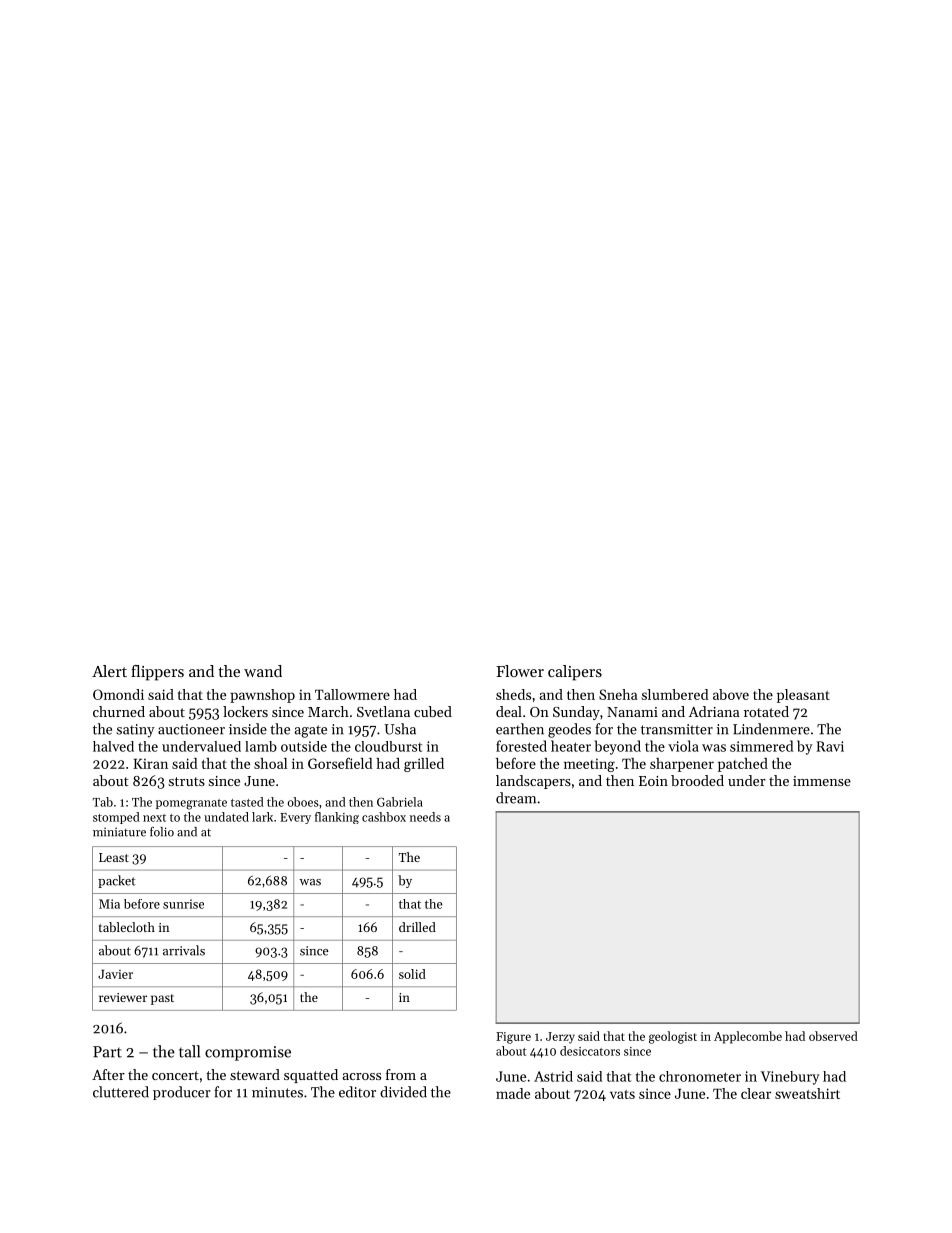 The image size is (952, 1233). I want to click on miniature, so click(119, 832).
